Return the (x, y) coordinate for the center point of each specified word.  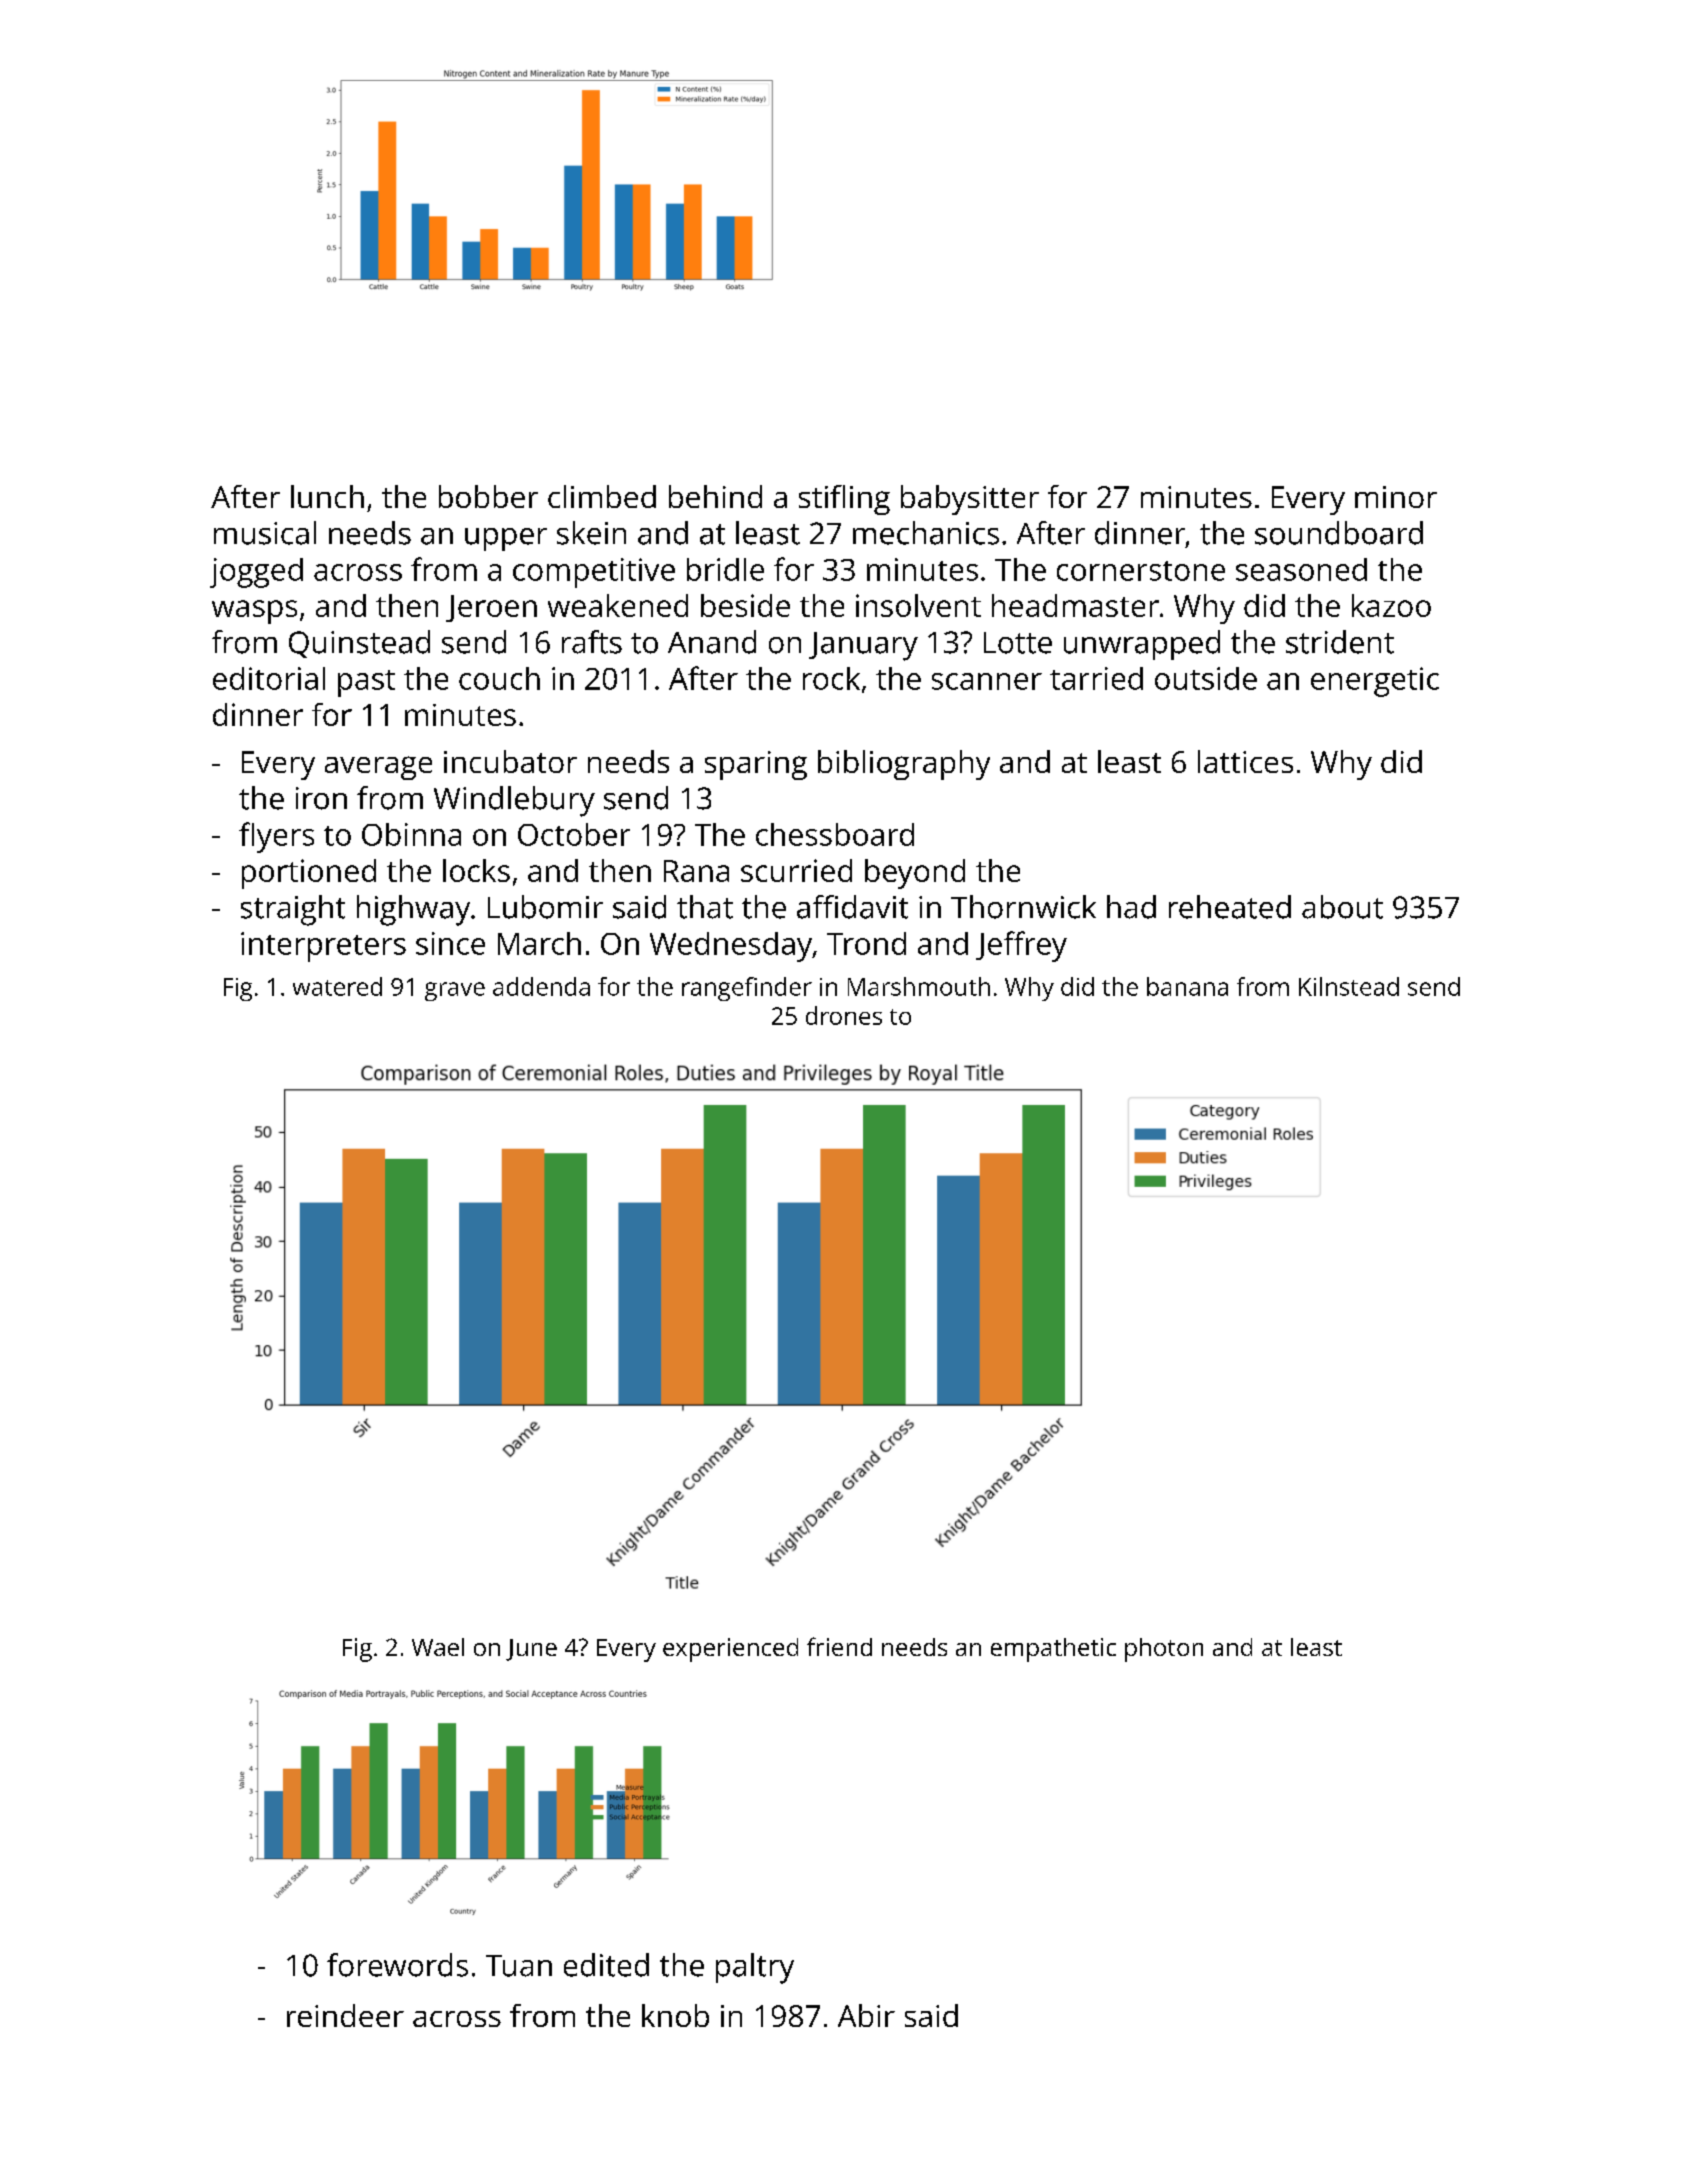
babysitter (970, 500)
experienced (730, 1650)
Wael (438, 1647)
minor (1396, 497)
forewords (397, 1965)
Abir (866, 2015)
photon (1164, 1650)
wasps (254, 612)
